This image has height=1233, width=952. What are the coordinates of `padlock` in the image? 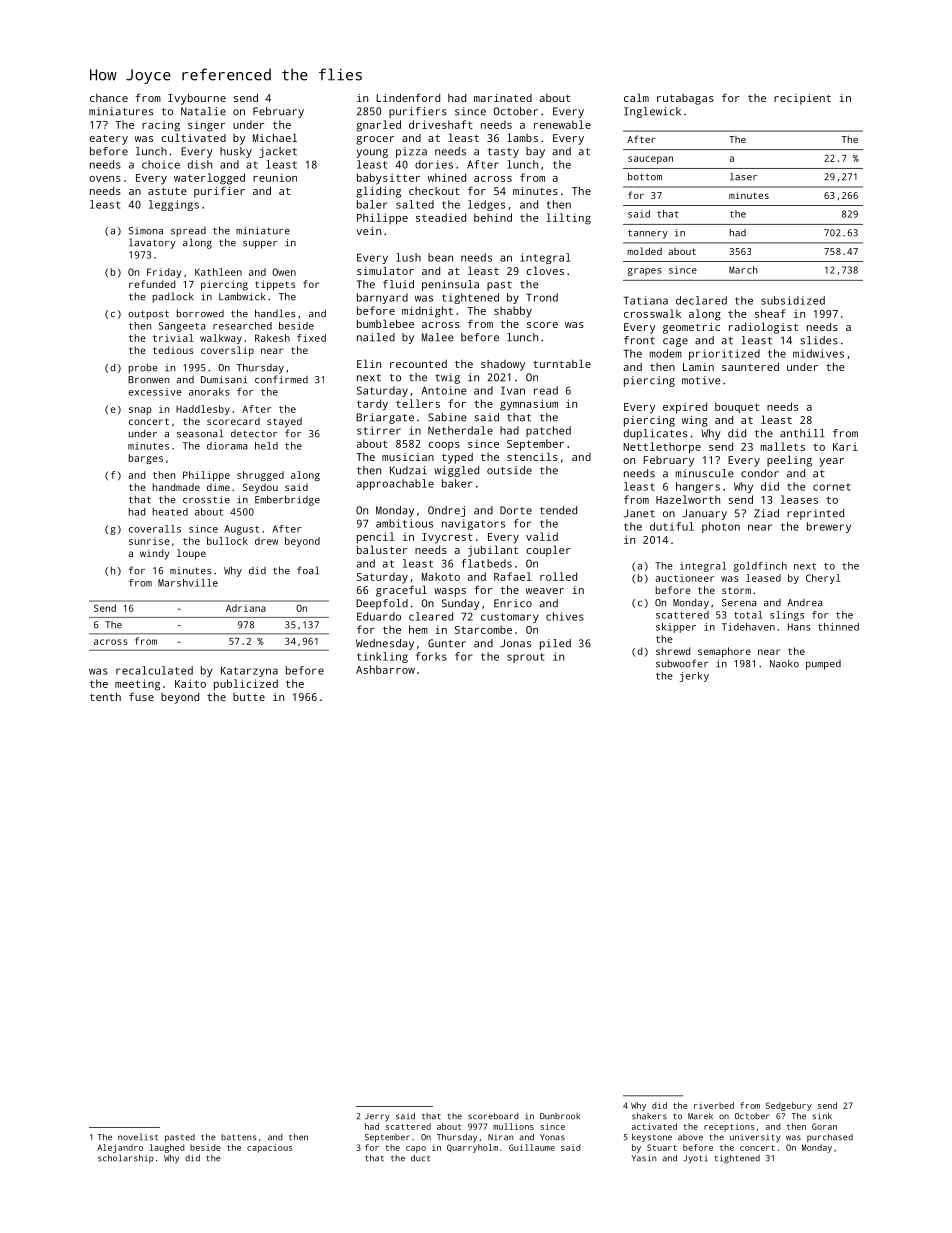 It's located at (173, 297).
